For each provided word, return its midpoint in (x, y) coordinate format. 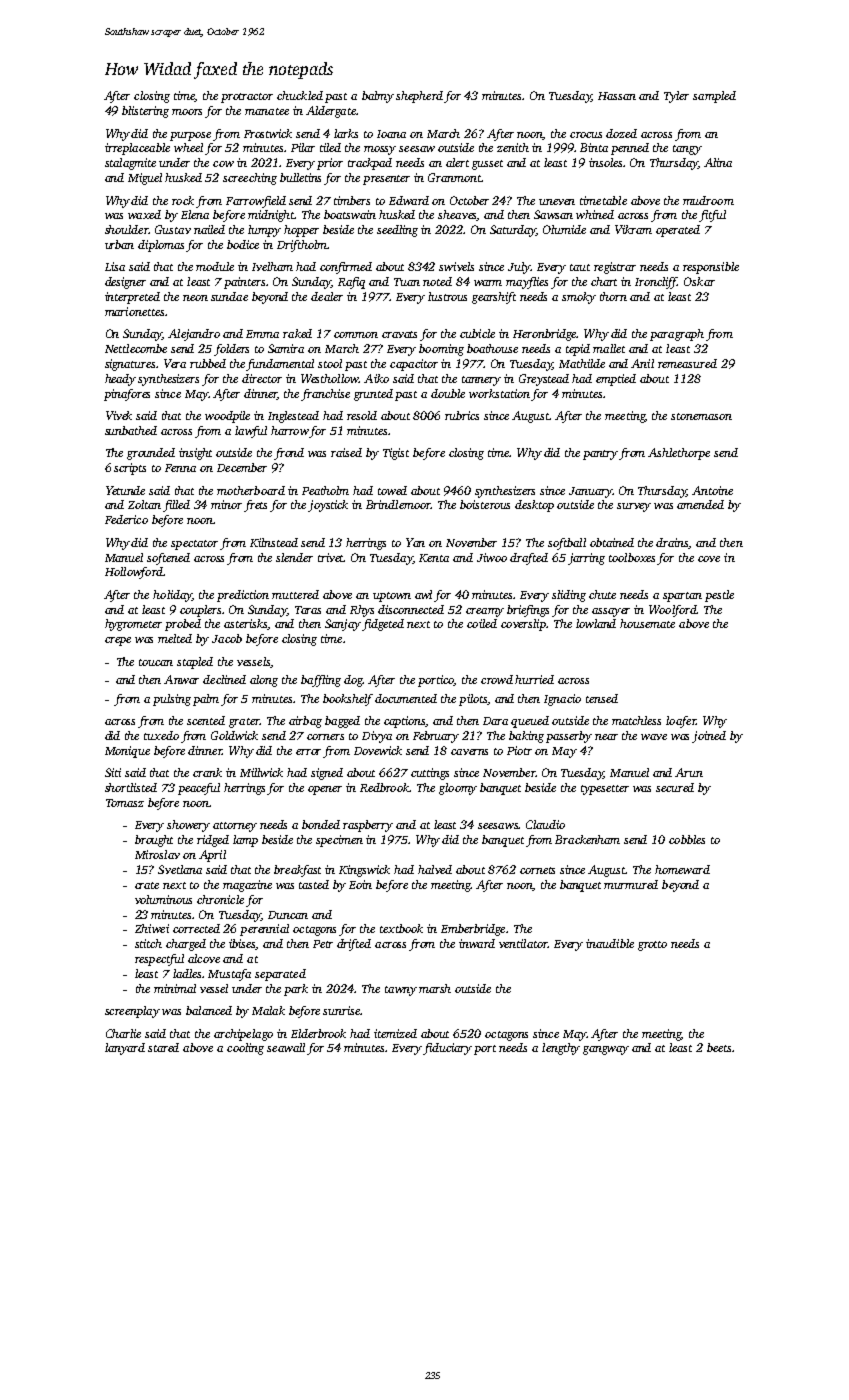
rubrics (462, 415)
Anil (642, 363)
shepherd (419, 97)
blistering (145, 112)
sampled (714, 97)
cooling (245, 1049)
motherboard (251, 490)
